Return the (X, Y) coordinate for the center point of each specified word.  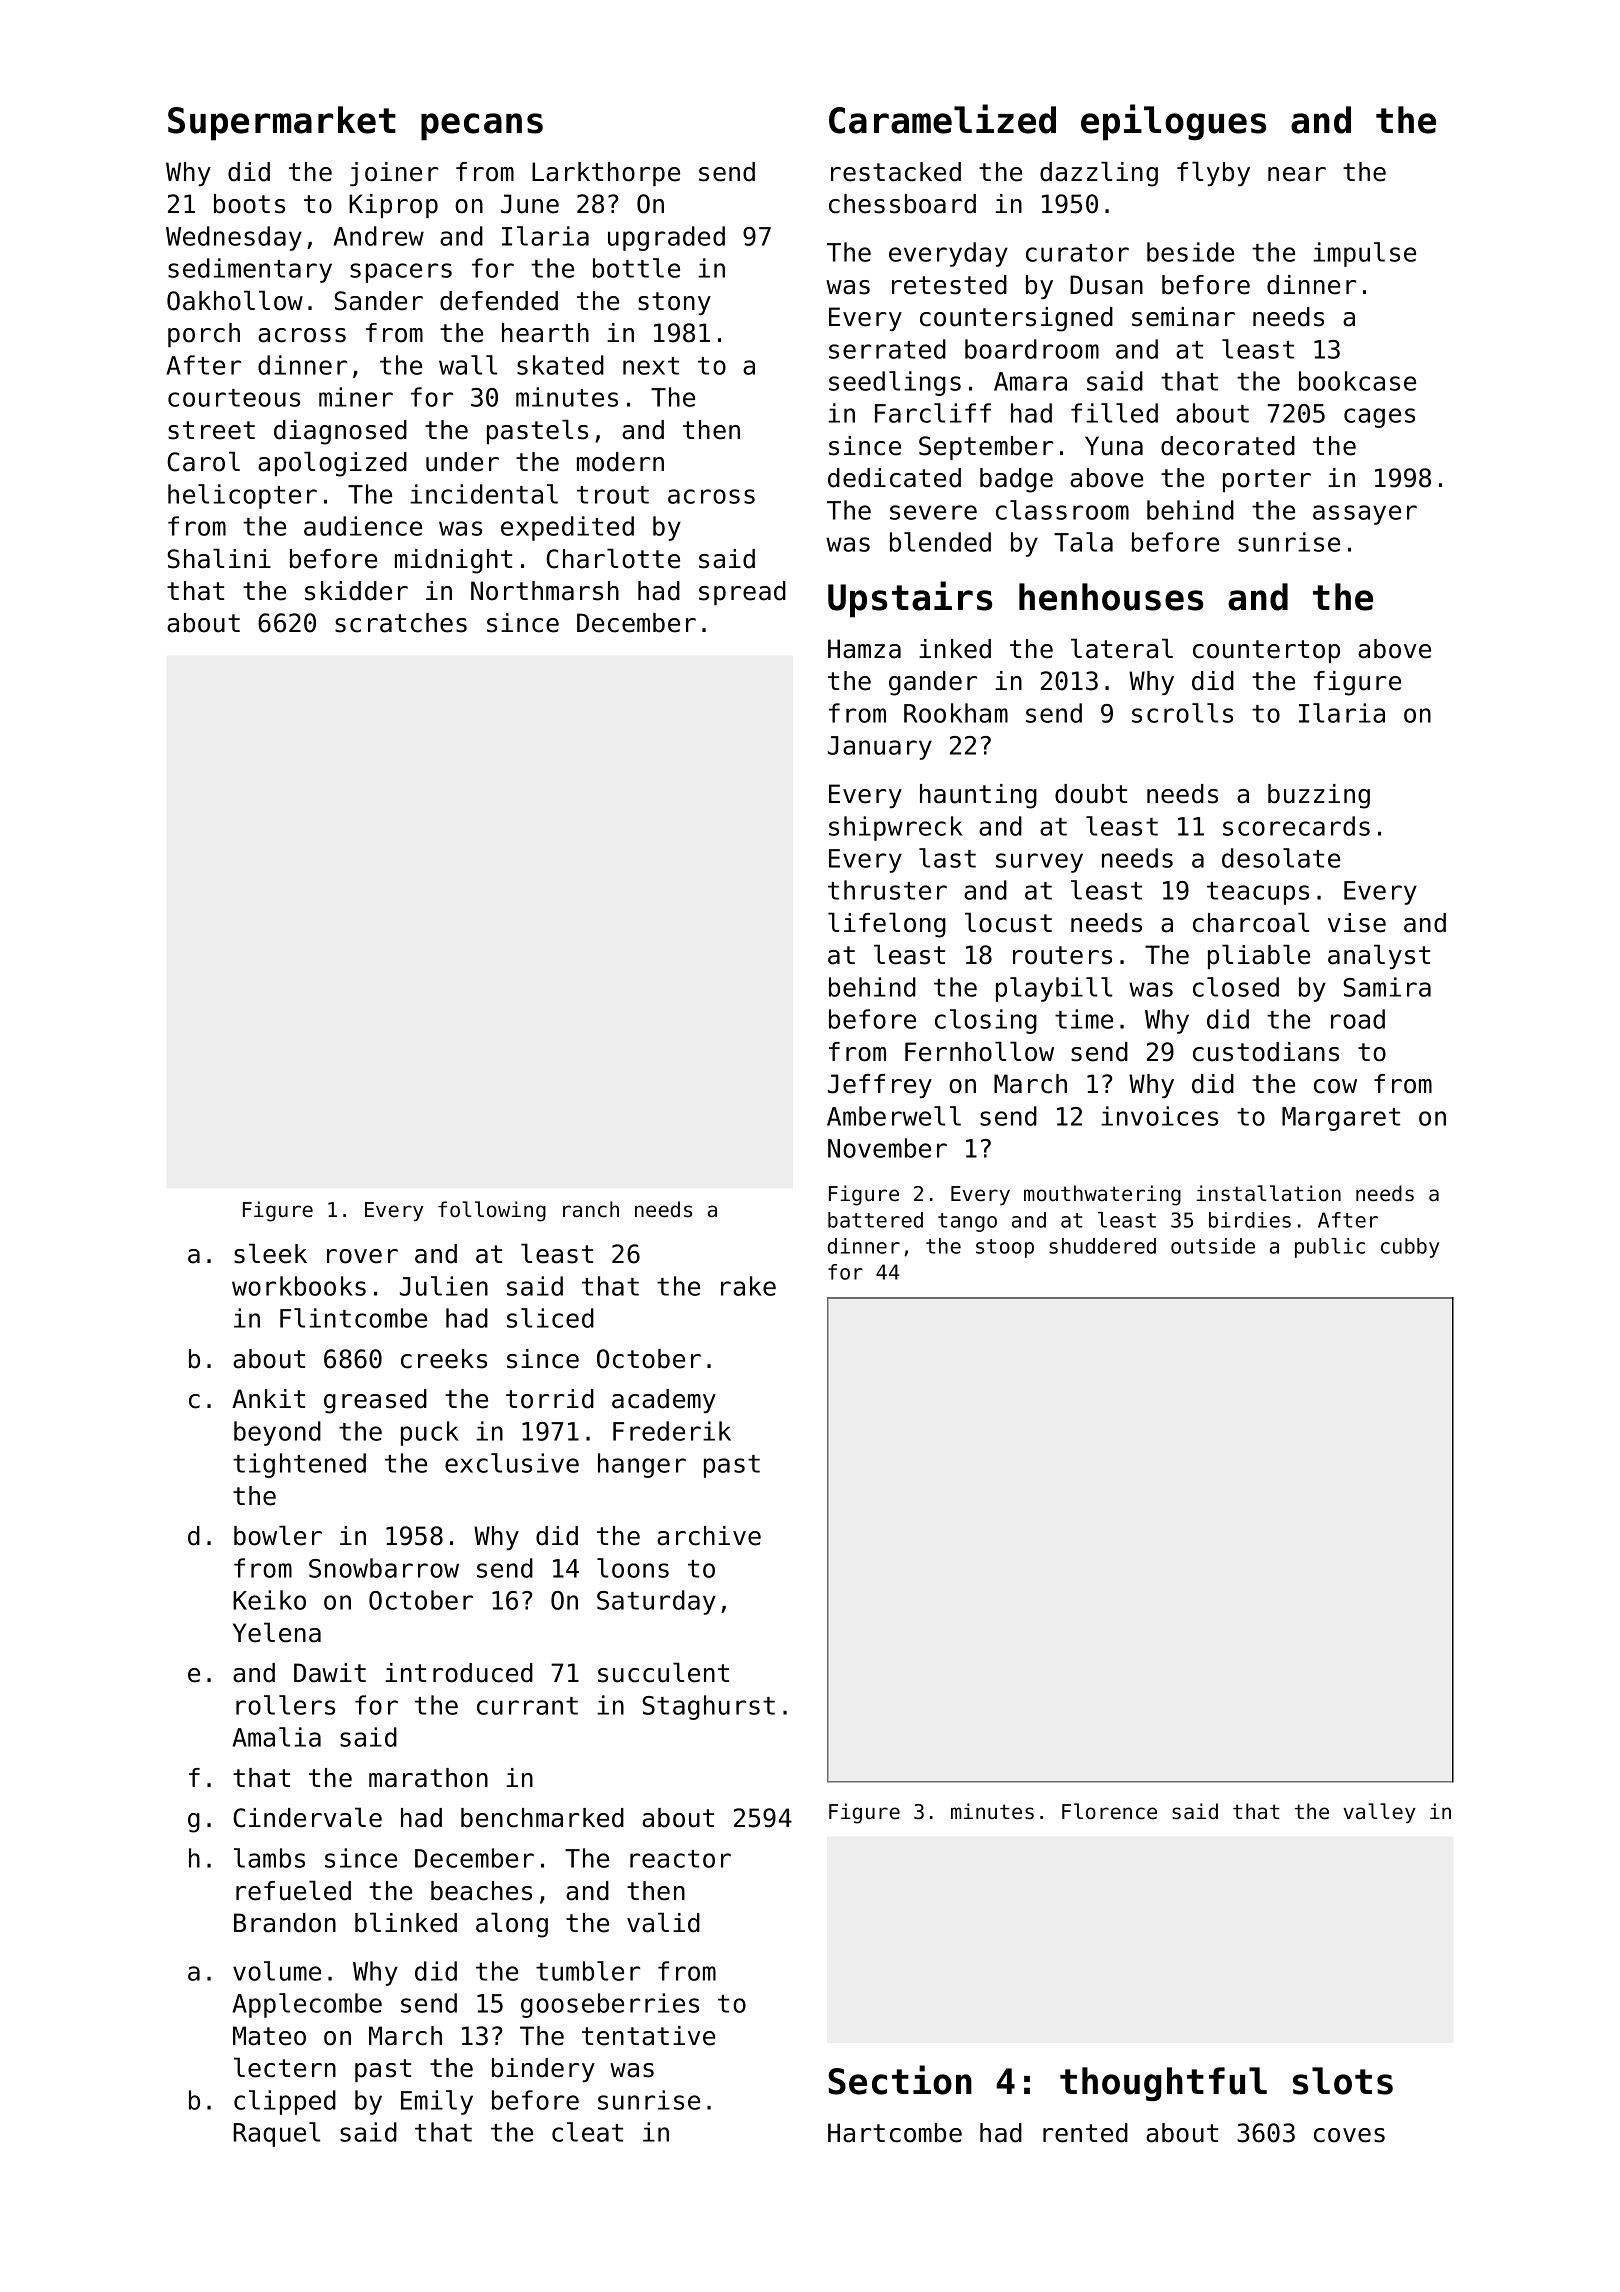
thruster (887, 890)
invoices (1159, 1116)
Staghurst (708, 1707)
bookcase (1357, 381)
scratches (401, 623)
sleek (270, 1253)
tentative (648, 2036)
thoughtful (1163, 2084)
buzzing (1319, 796)
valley (1379, 1813)
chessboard (902, 204)
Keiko (269, 1600)
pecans (482, 127)
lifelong (887, 925)
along (512, 1925)
